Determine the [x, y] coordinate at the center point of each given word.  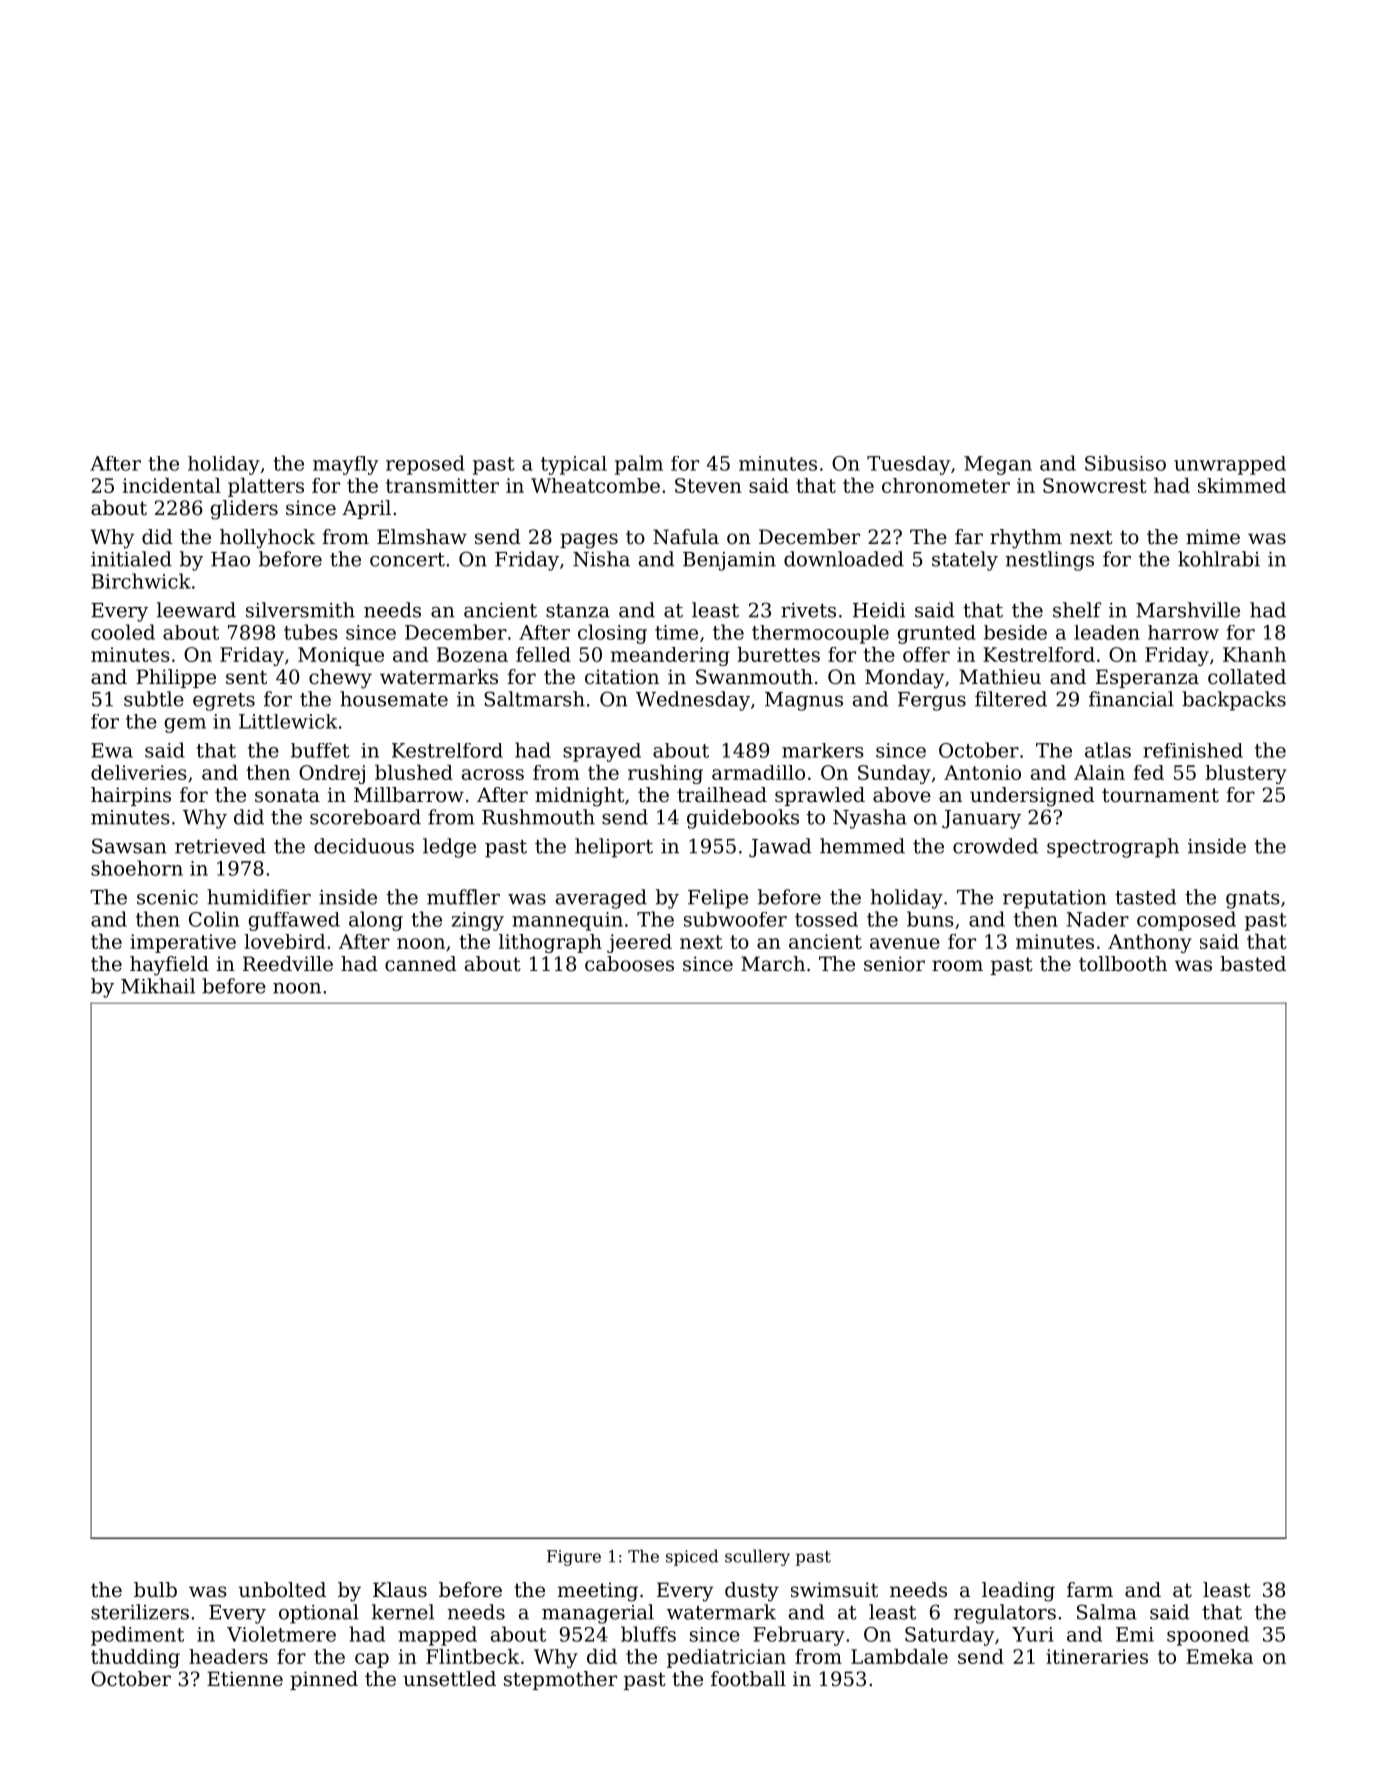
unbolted [282, 1590]
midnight [579, 797]
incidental [172, 485]
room [957, 965]
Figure [574, 1558]
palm [639, 465]
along [376, 921]
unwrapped [1230, 465]
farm [1090, 1590]
